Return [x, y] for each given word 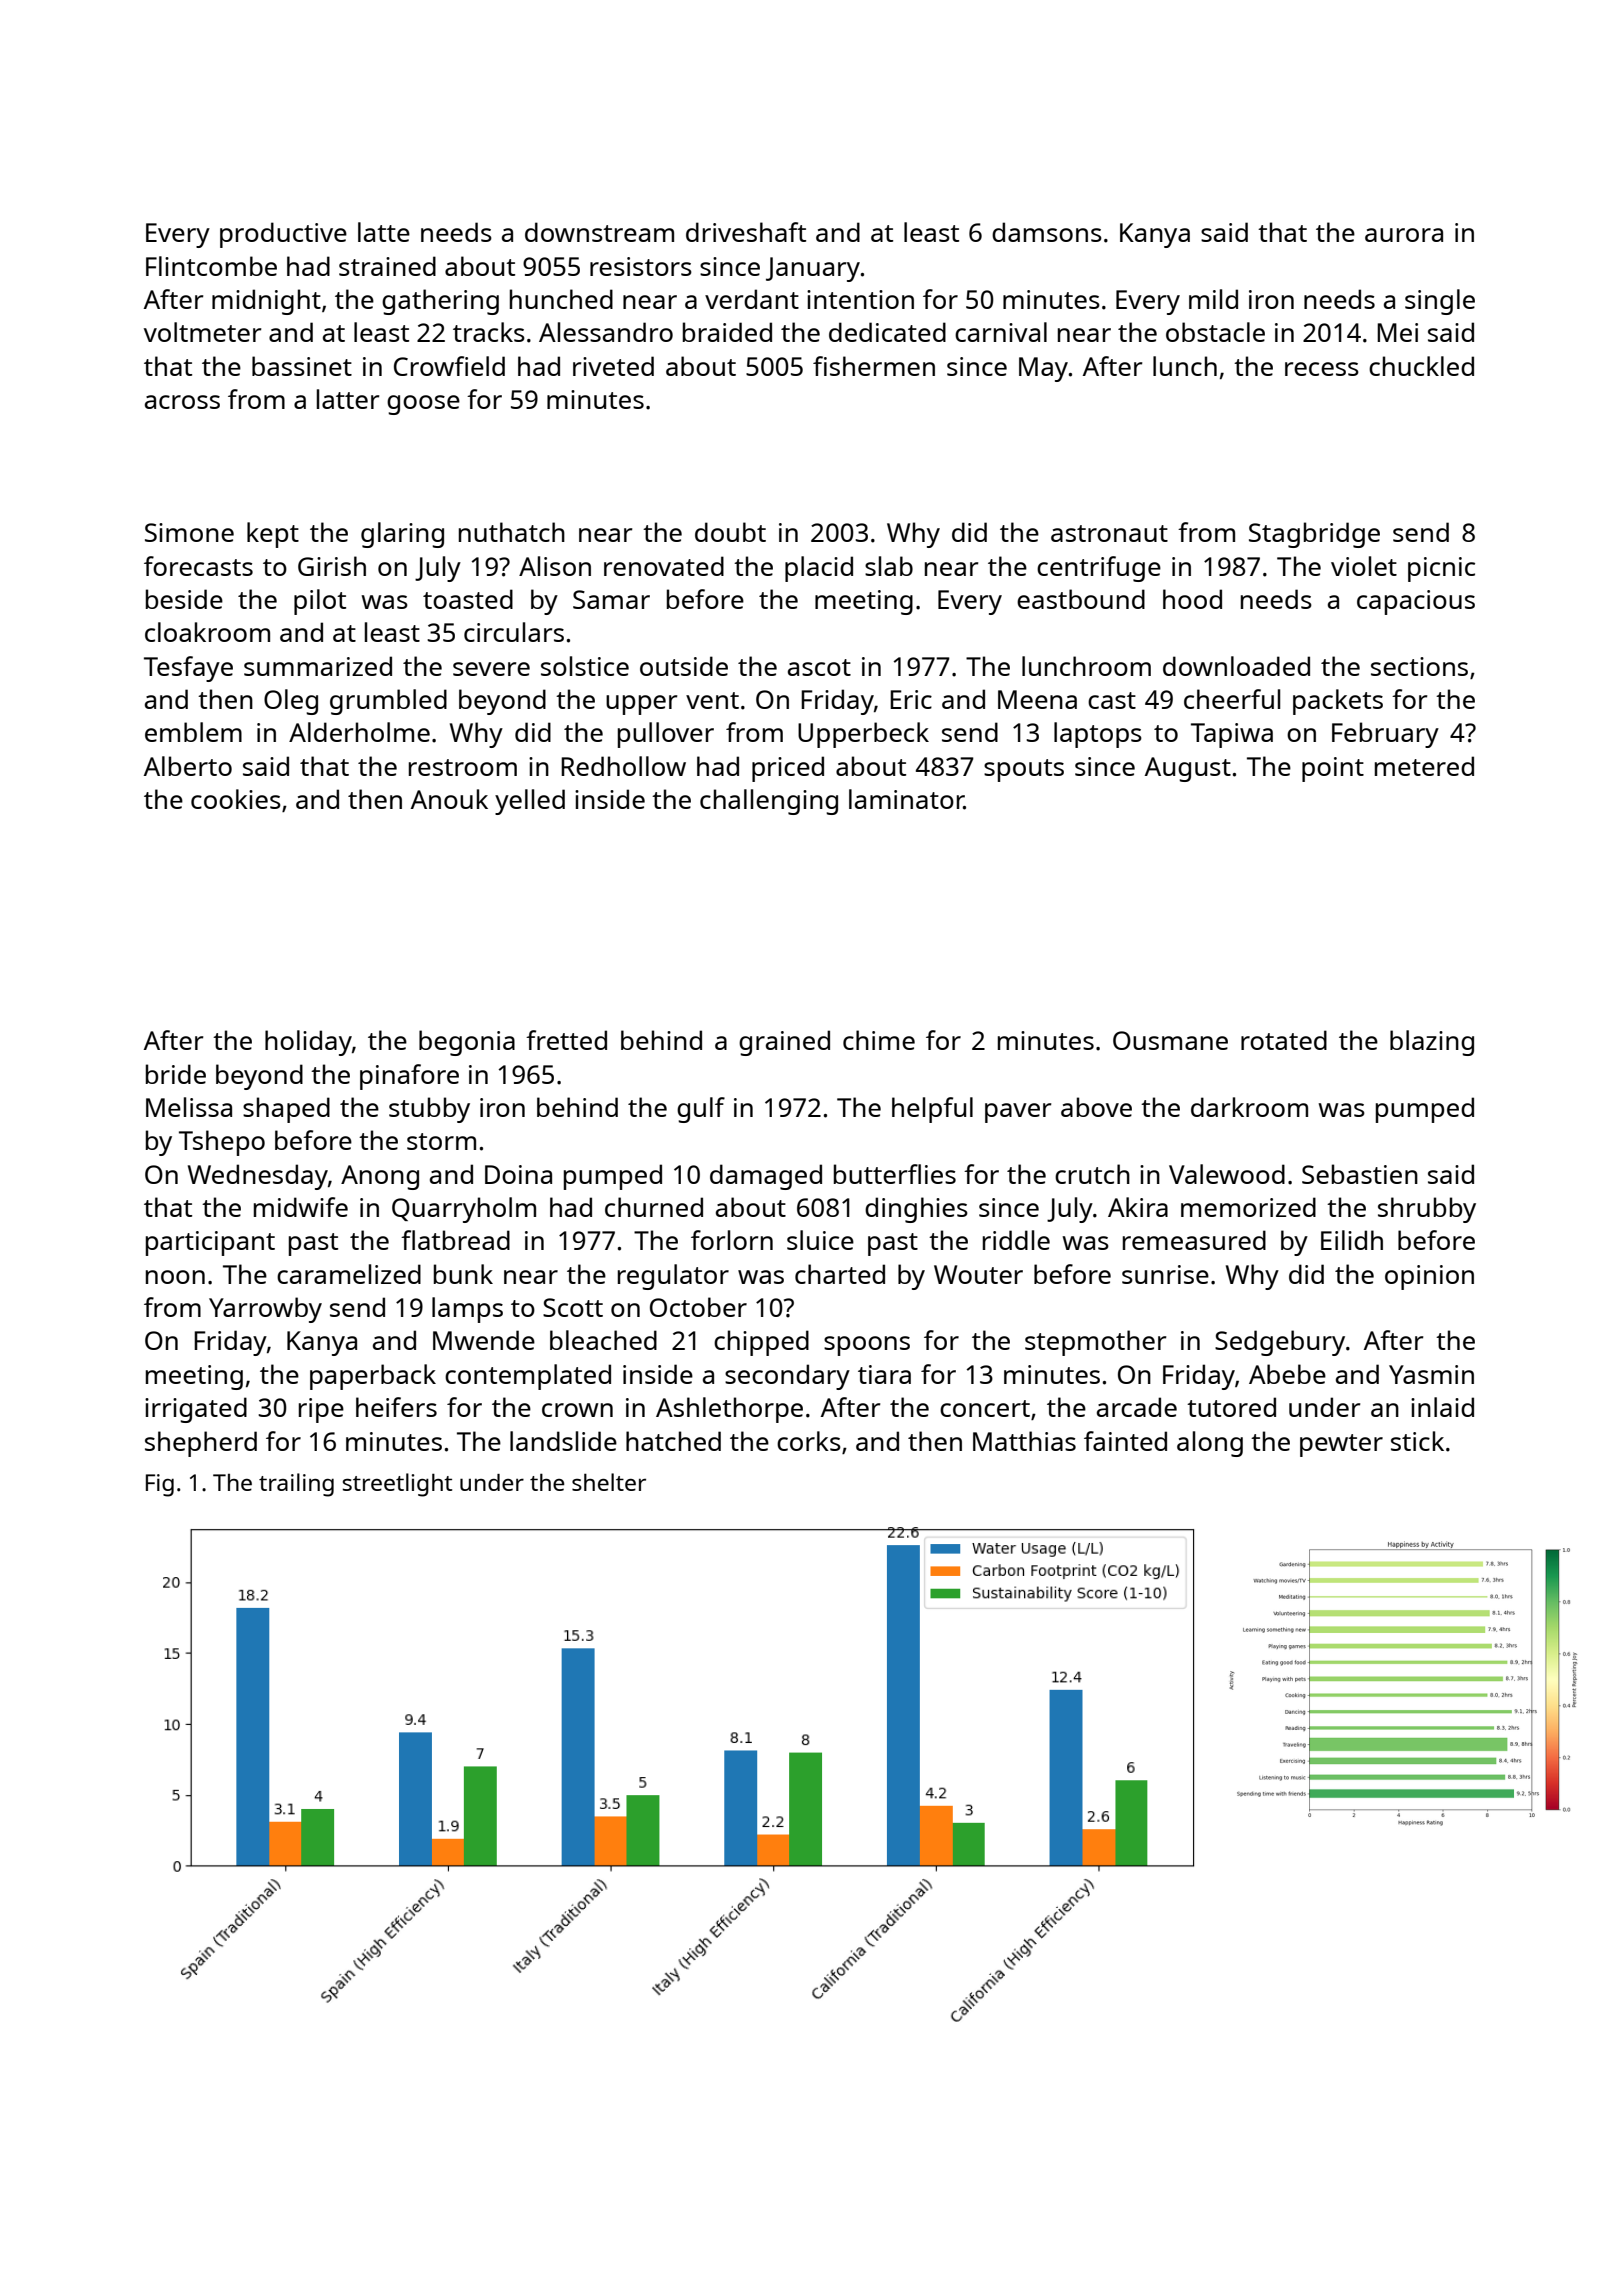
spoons [867, 1346]
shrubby [1427, 1210]
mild [1213, 299]
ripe [321, 1410]
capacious [1416, 602]
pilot [320, 602]
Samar [611, 599]
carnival [1001, 332]
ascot [819, 667]
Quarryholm [464, 1210]
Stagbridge [1314, 535]
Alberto [188, 766]
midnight [266, 302]
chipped [761, 1343]
